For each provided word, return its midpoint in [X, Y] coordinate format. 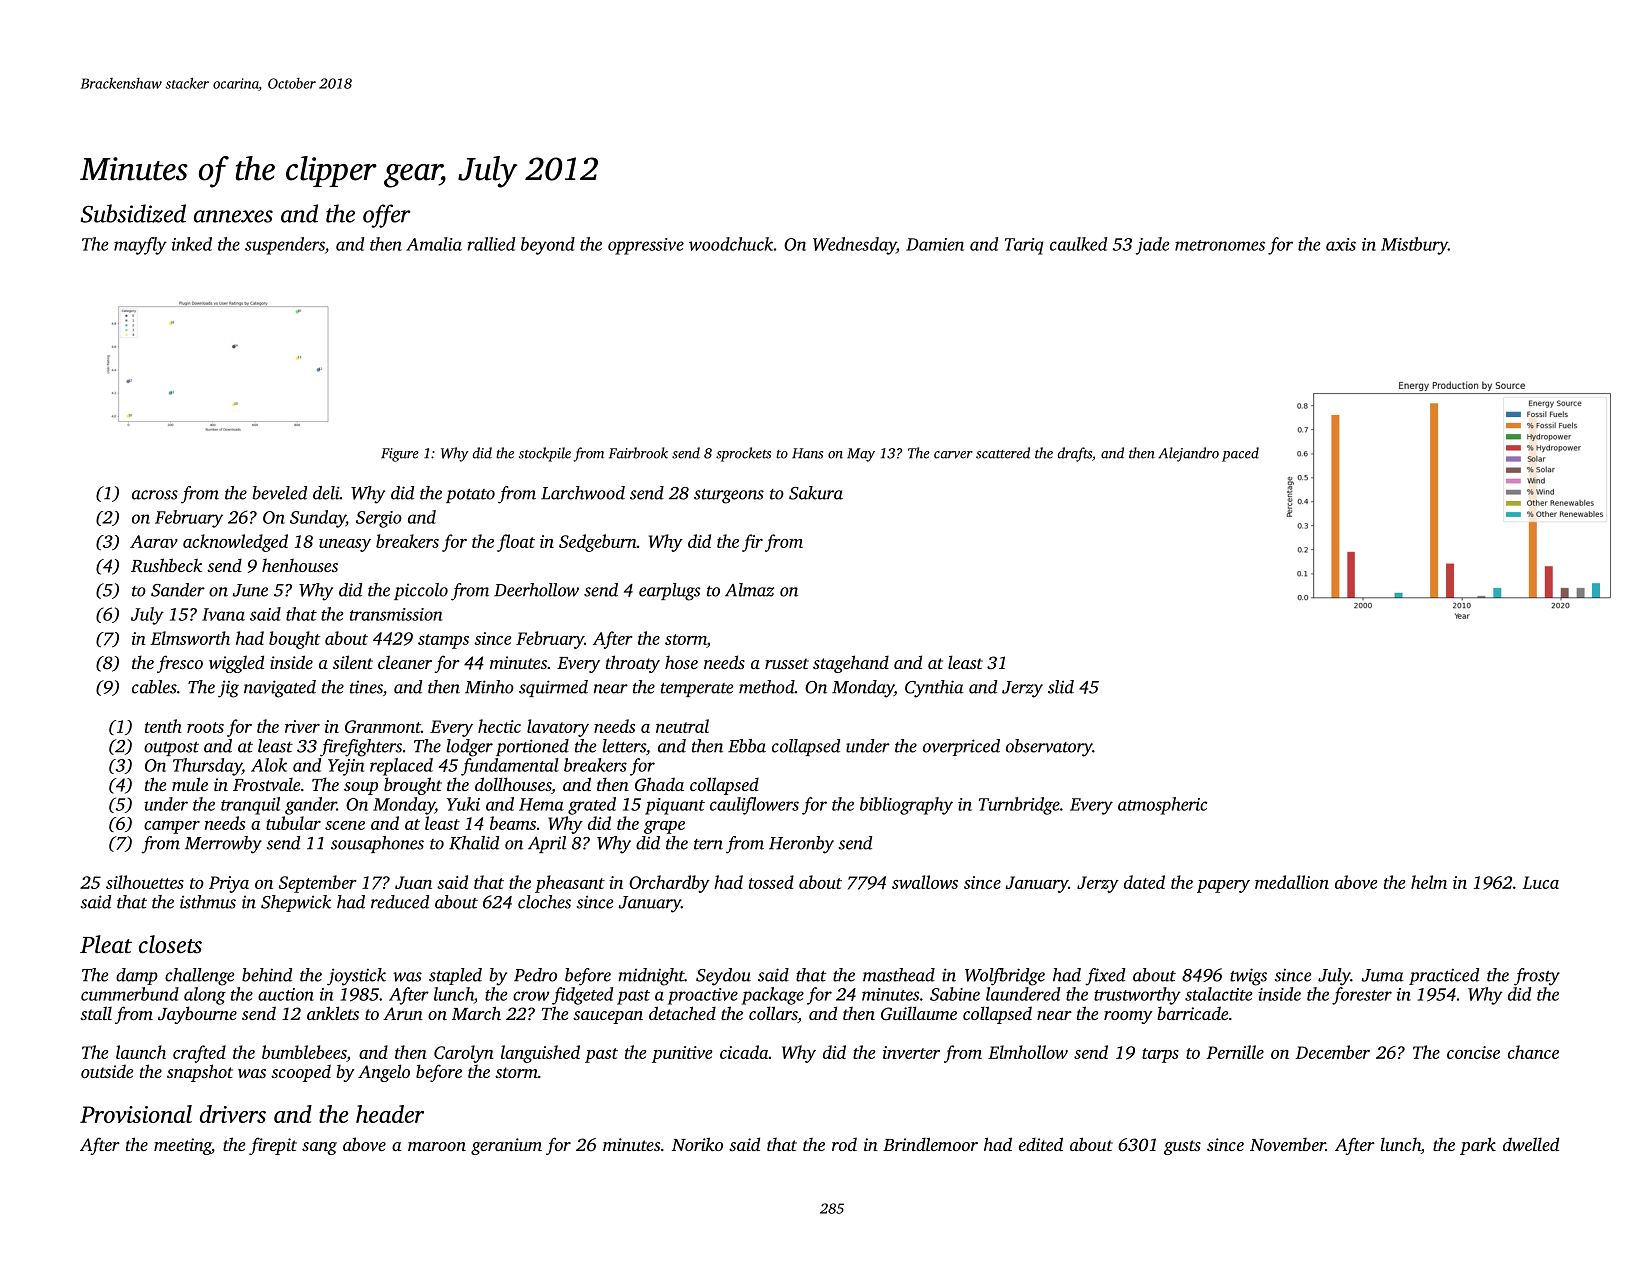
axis [1341, 244]
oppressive [646, 246]
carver [953, 455]
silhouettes [145, 882]
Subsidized [133, 213]
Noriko [697, 1144]
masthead [899, 975]
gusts [1182, 1147]
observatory [1049, 748]
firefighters [361, 748]
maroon [437, 1146]
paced [1240, 454]
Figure [400, 455]
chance [1533, 1052]
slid [1061, 687]
